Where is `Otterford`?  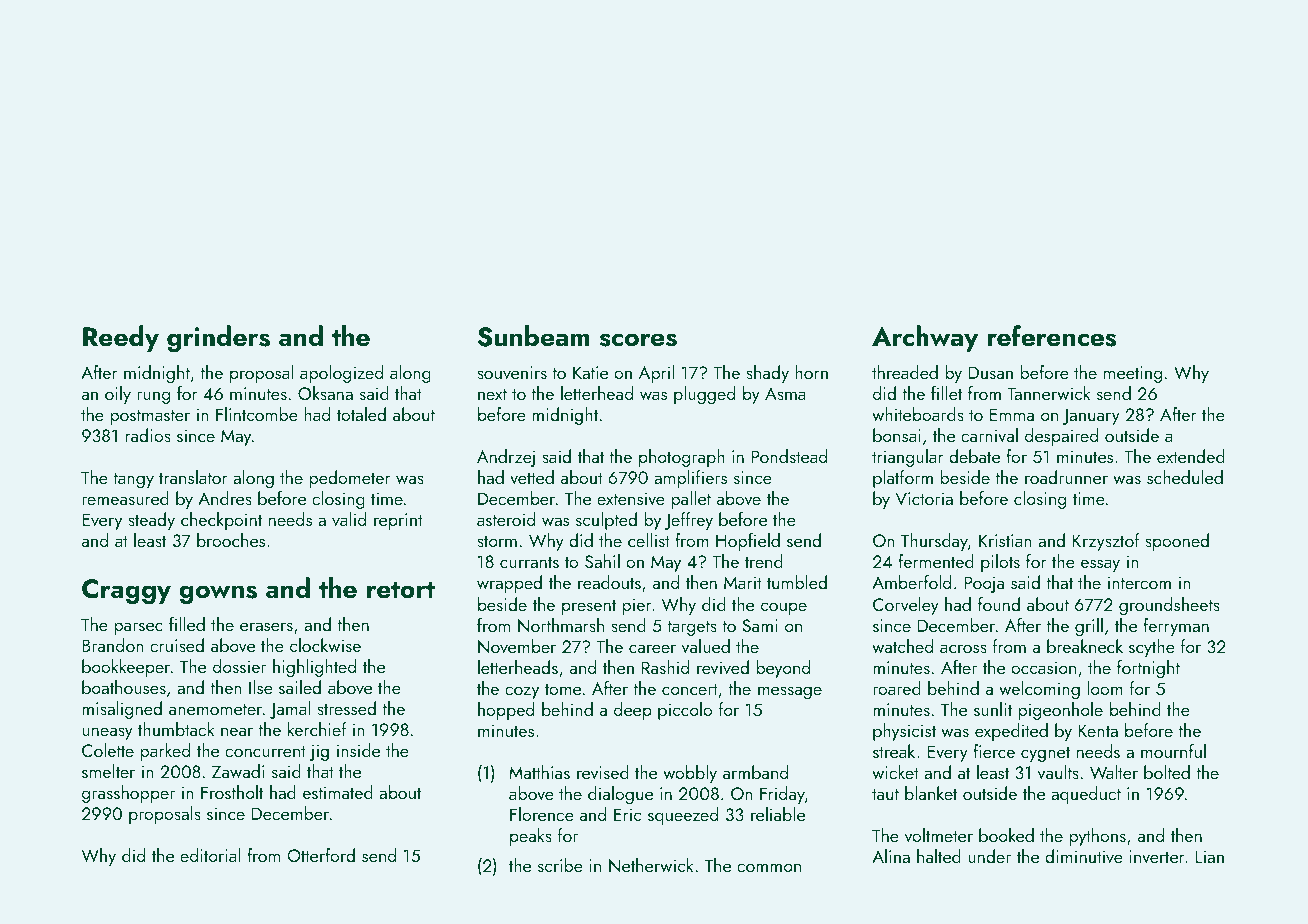
Otterford is located at coordinates (321, 855).
